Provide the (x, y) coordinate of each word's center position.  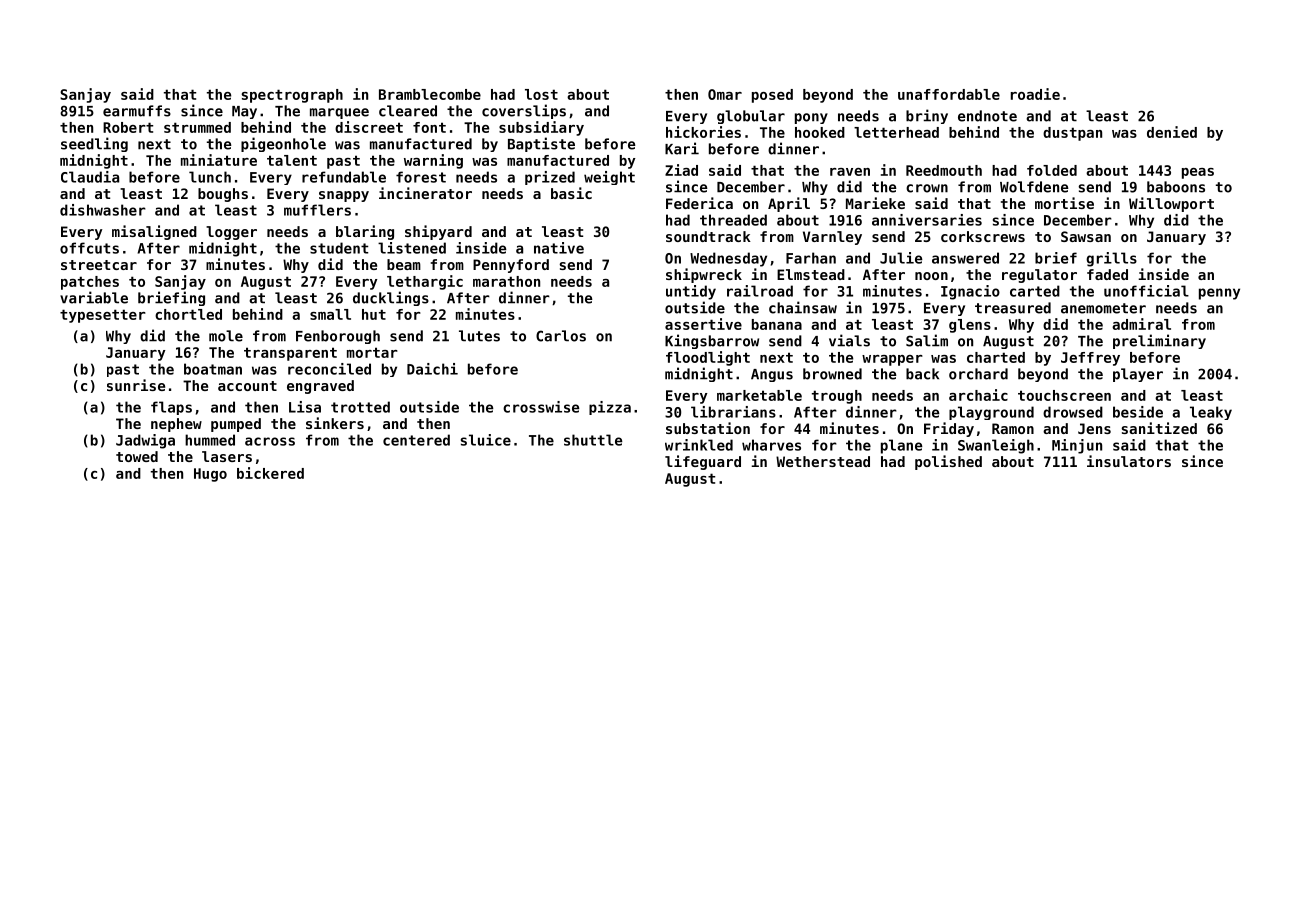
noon (931, 276)
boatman (213, 369)
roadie (1035, 94)
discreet (369, 127)
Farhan (811, 258)
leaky (1211, 413)
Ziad (681, 170)
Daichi (432, 369)
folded (1052, 170)
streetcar (99, 265)
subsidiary (541, 128)
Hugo (210, 475)
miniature (219, 160)
